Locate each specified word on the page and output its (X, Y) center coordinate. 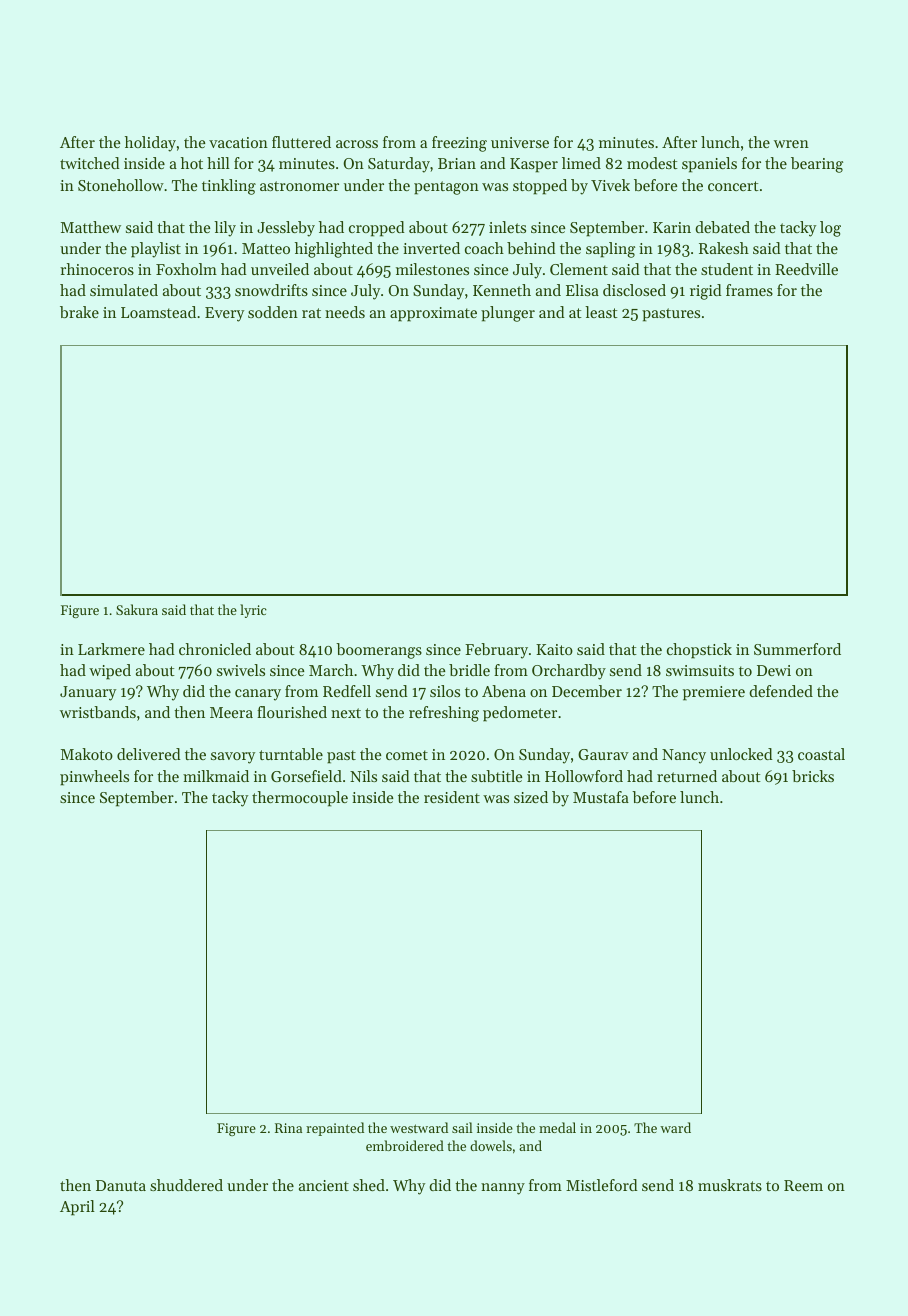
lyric (253, 611)
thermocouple (300, 799)
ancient (324, 1185)
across (357, 144)
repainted (335, 1129)
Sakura (137, 609)
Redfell (347, 691)
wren (791, 144)
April (77, 1208)
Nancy (684, 756)
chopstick (699, 651)
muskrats (730, 1185)
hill (218, 163)
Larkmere (111, 649)
